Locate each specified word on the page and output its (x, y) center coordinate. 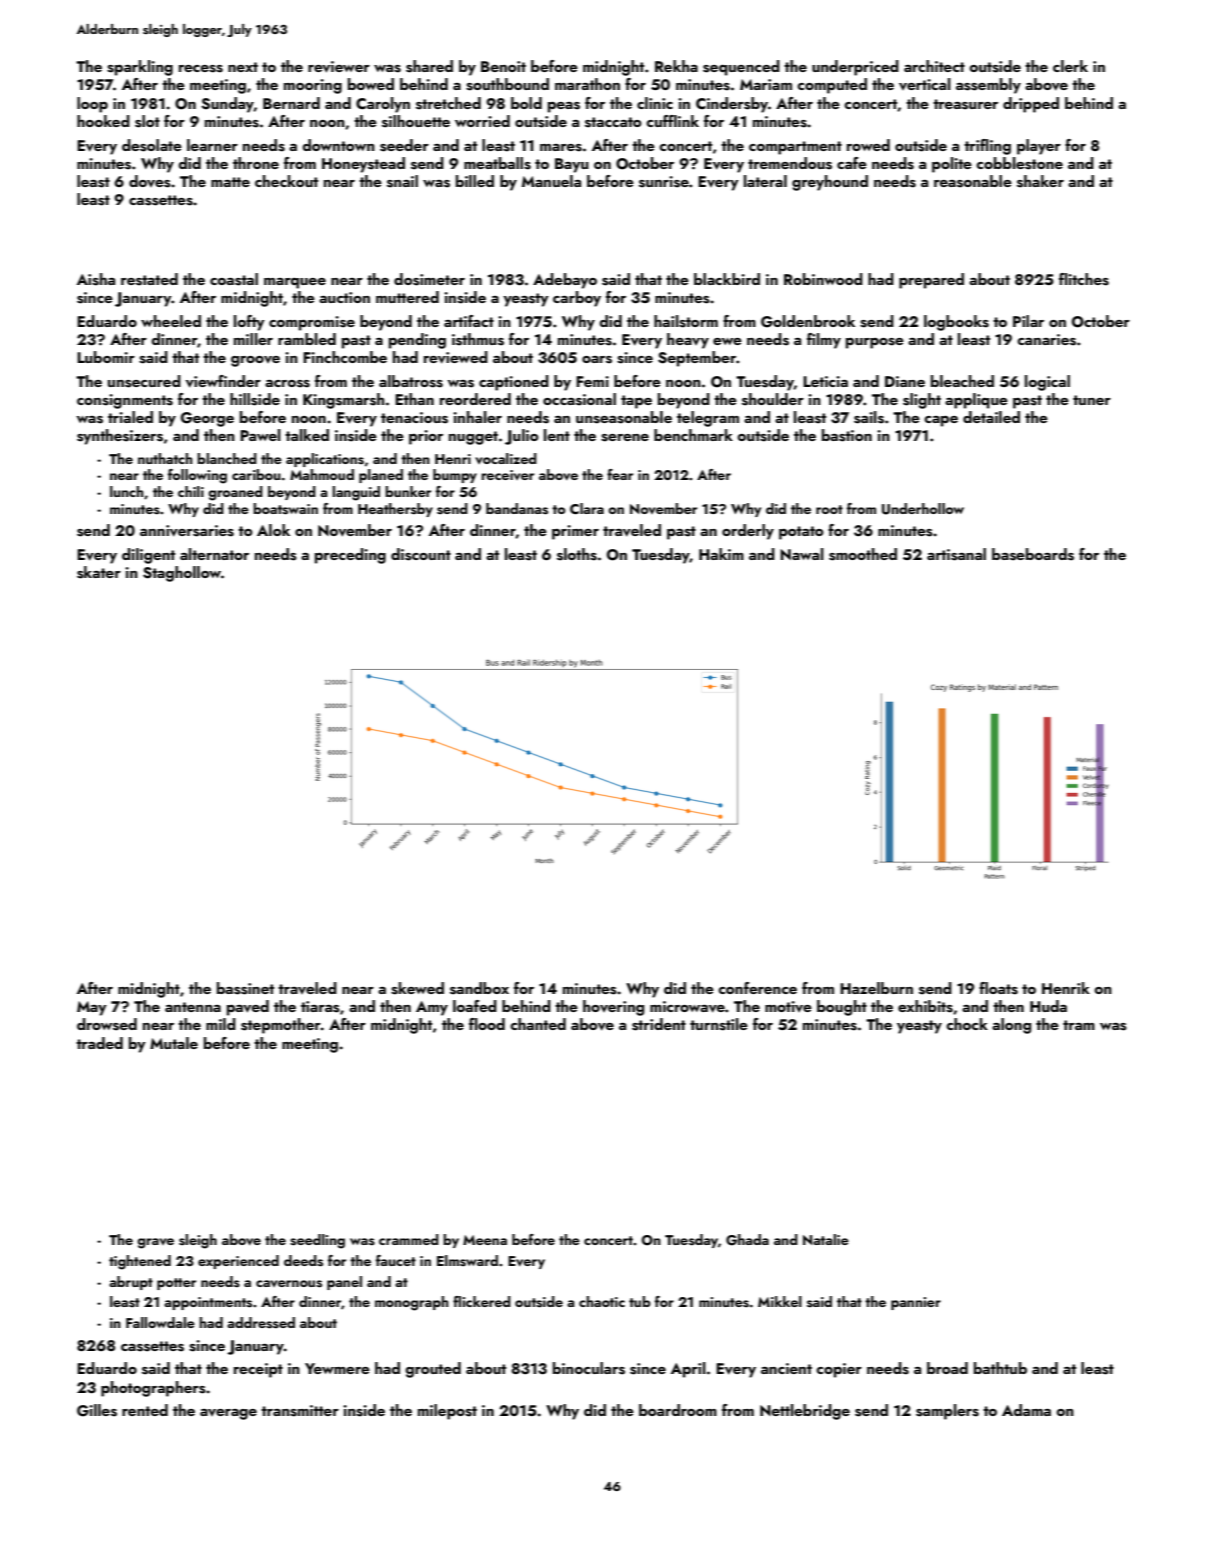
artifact (469, 321)
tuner (1092, 400)
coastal (234, 279)
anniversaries (187, 531)
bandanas (517, 509)
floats (998, 988)
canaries (1046, 340)
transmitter (300, 1411)
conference (757, 988)
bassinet (245, 988)
